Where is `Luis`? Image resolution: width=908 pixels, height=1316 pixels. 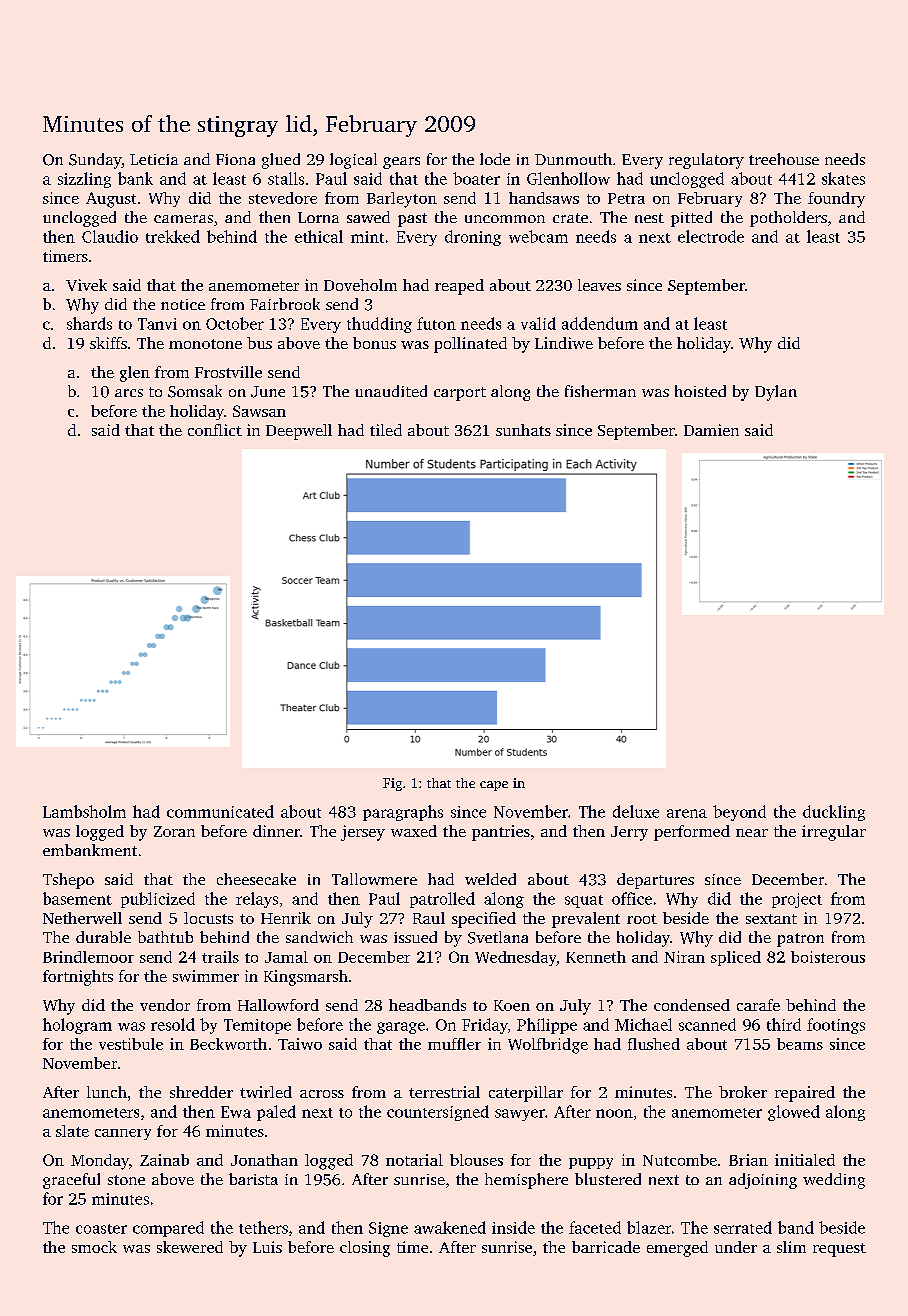 Luis is located at coordinates (267, 1247).
